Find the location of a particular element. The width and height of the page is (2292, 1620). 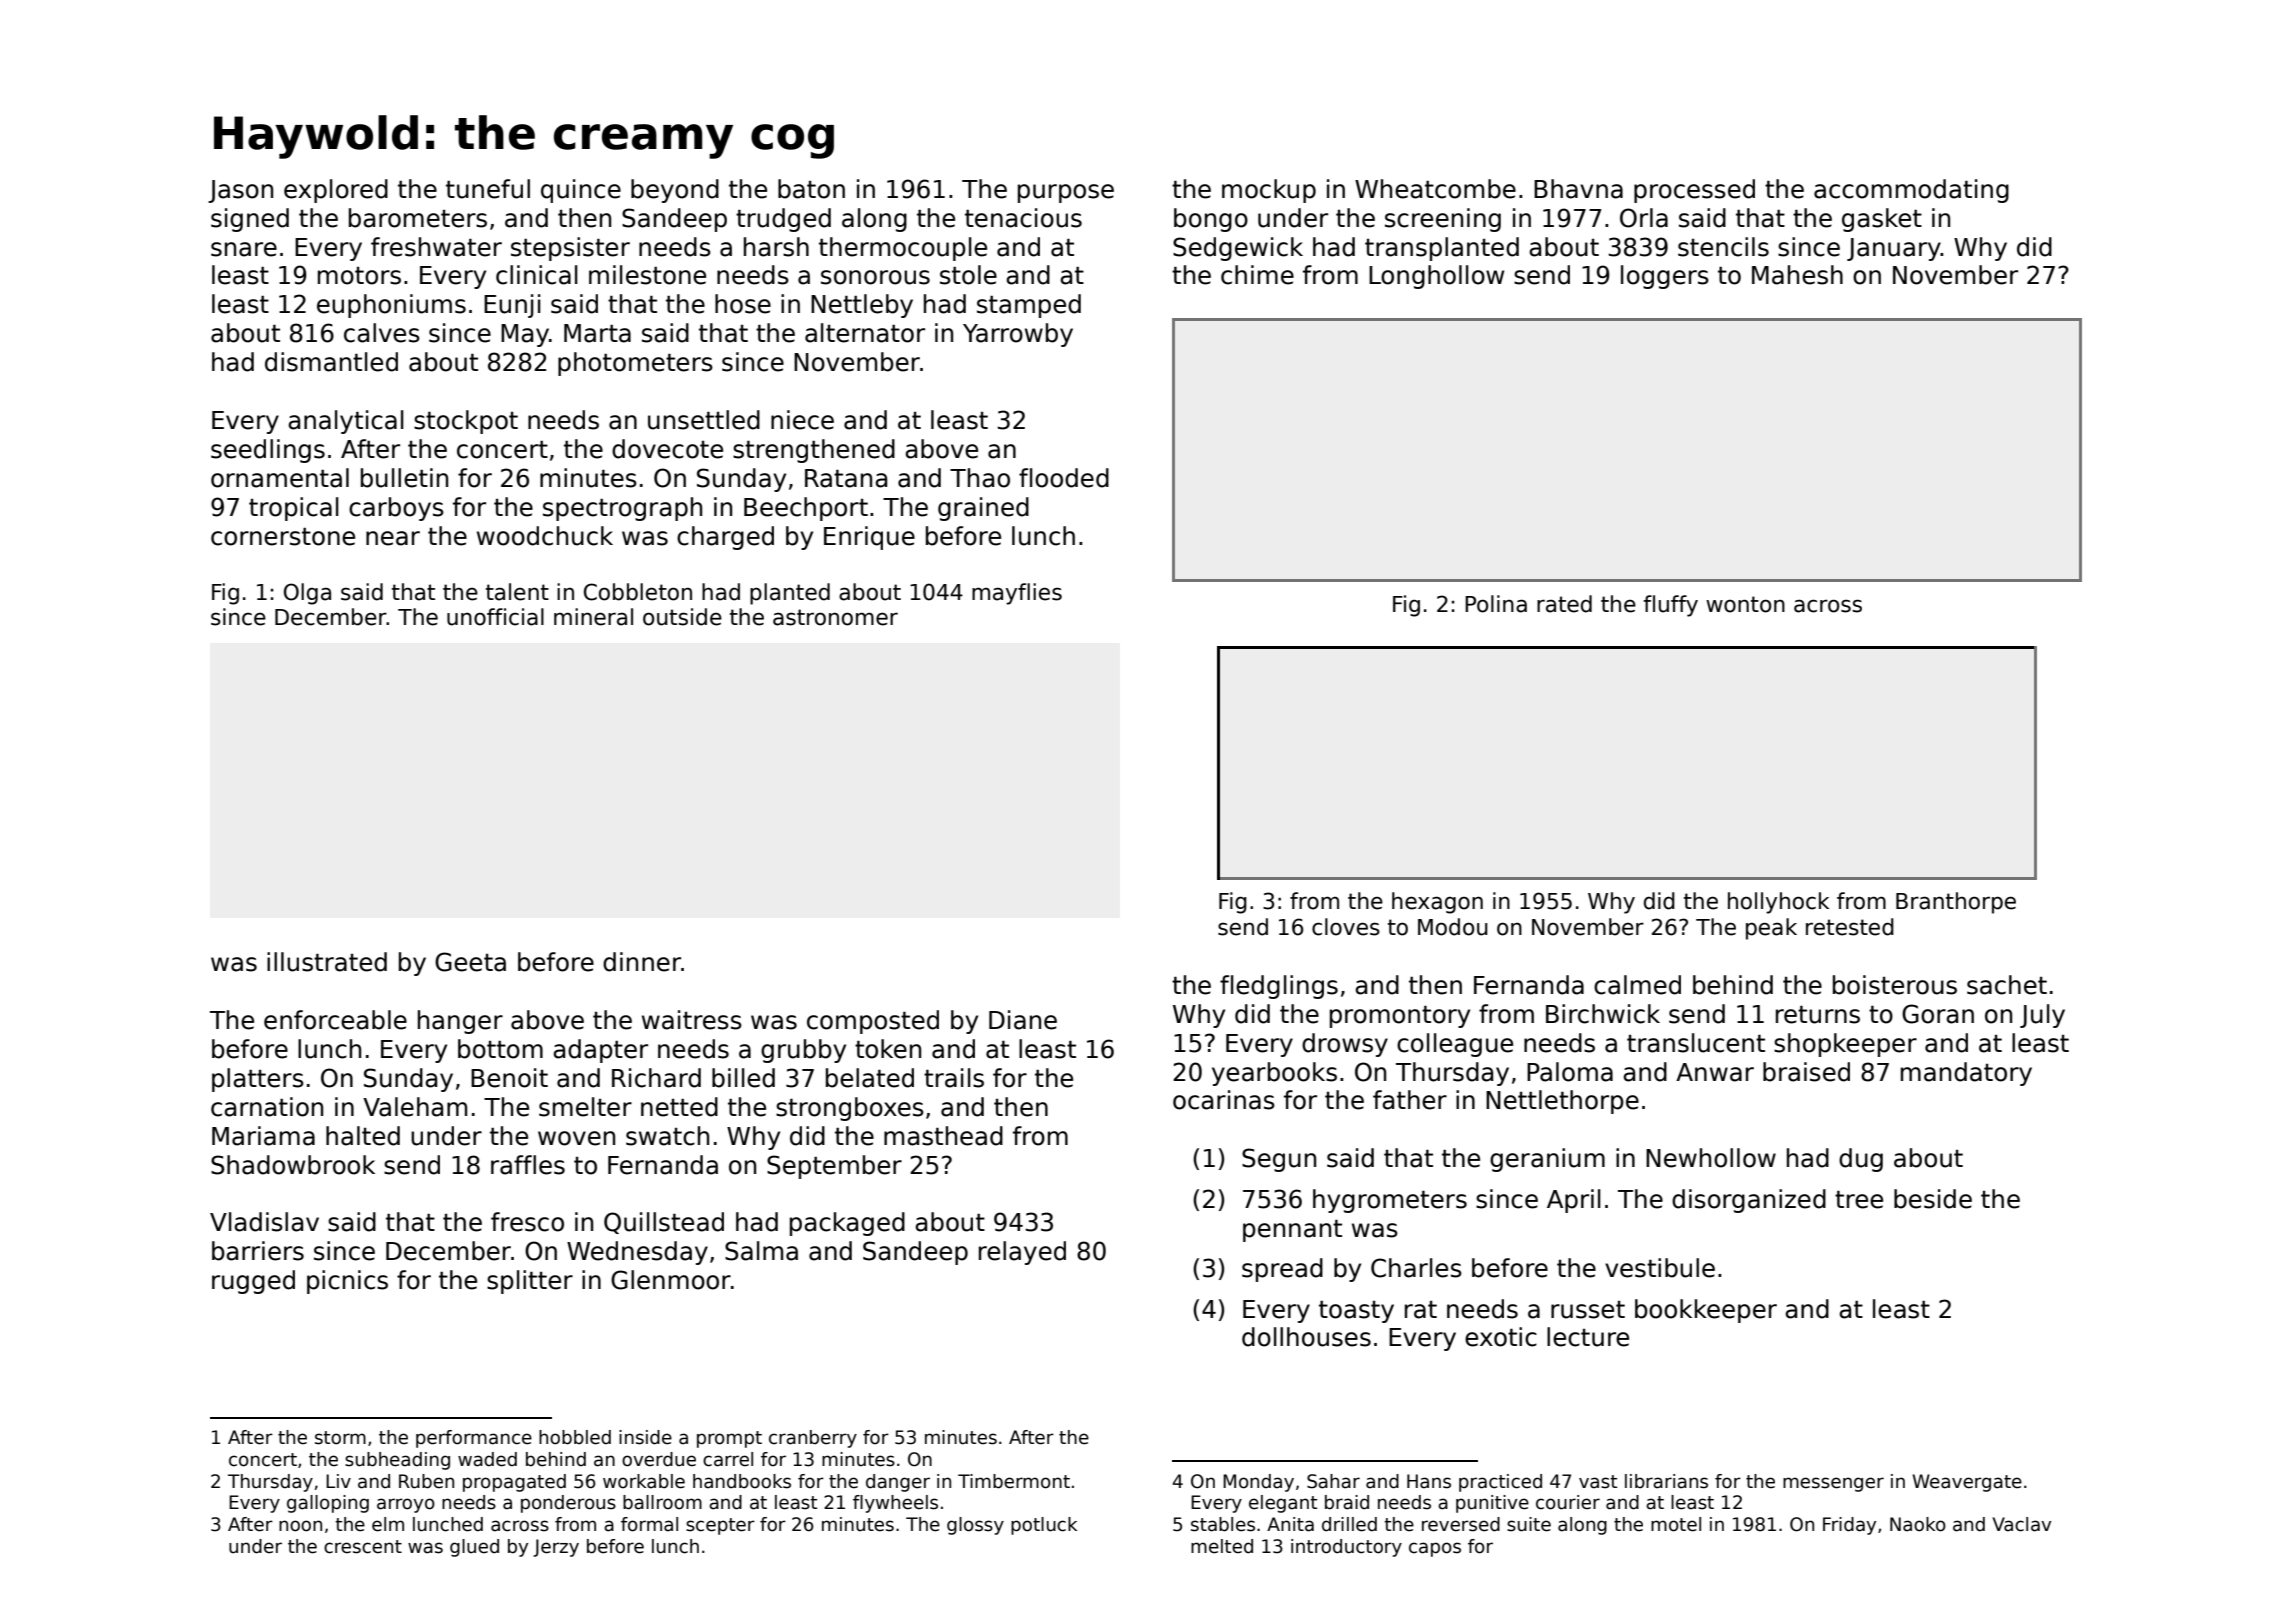

token is located at coordinates (888, 1049).
